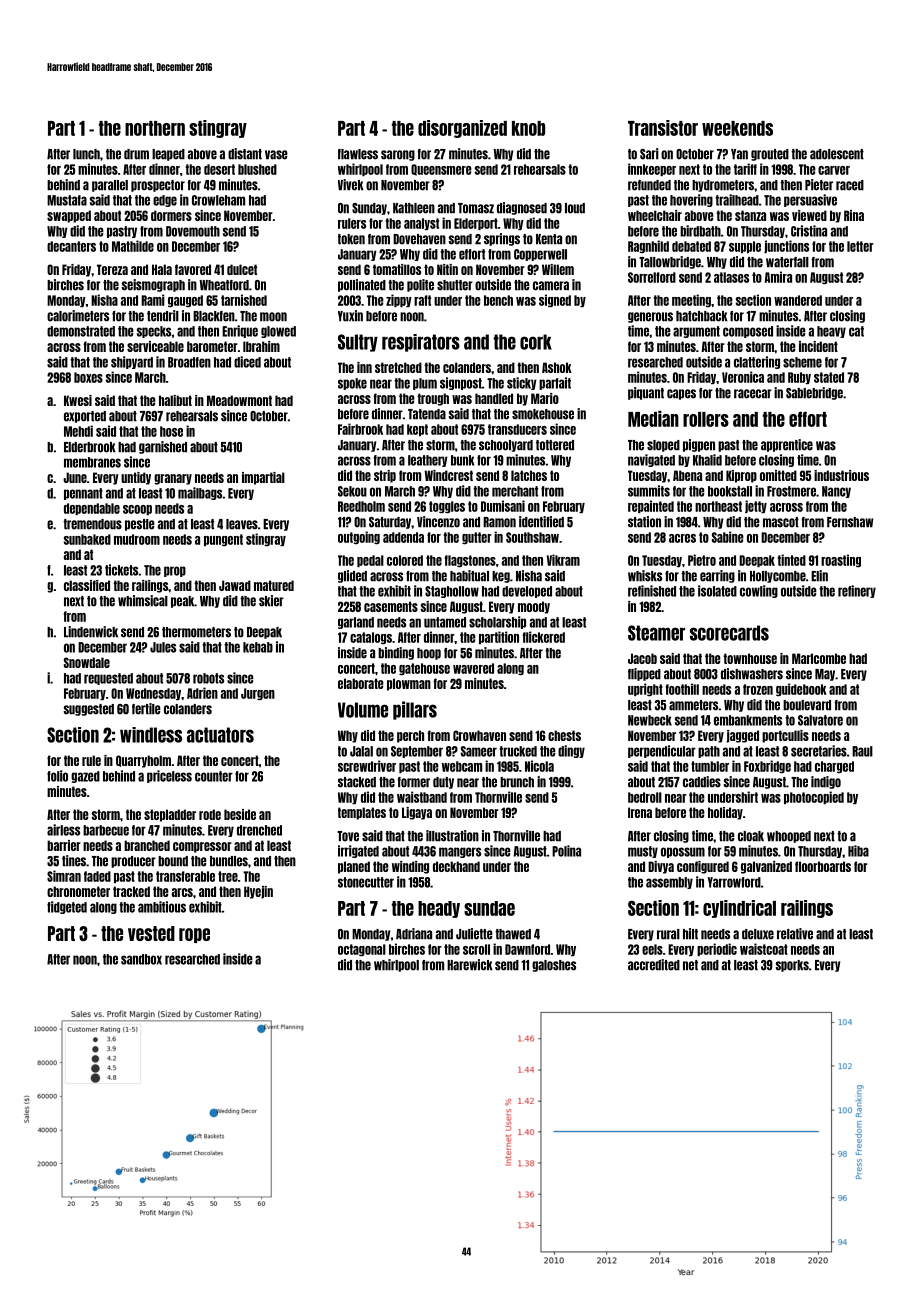  I want to click on wavered, so click(473, 668).
